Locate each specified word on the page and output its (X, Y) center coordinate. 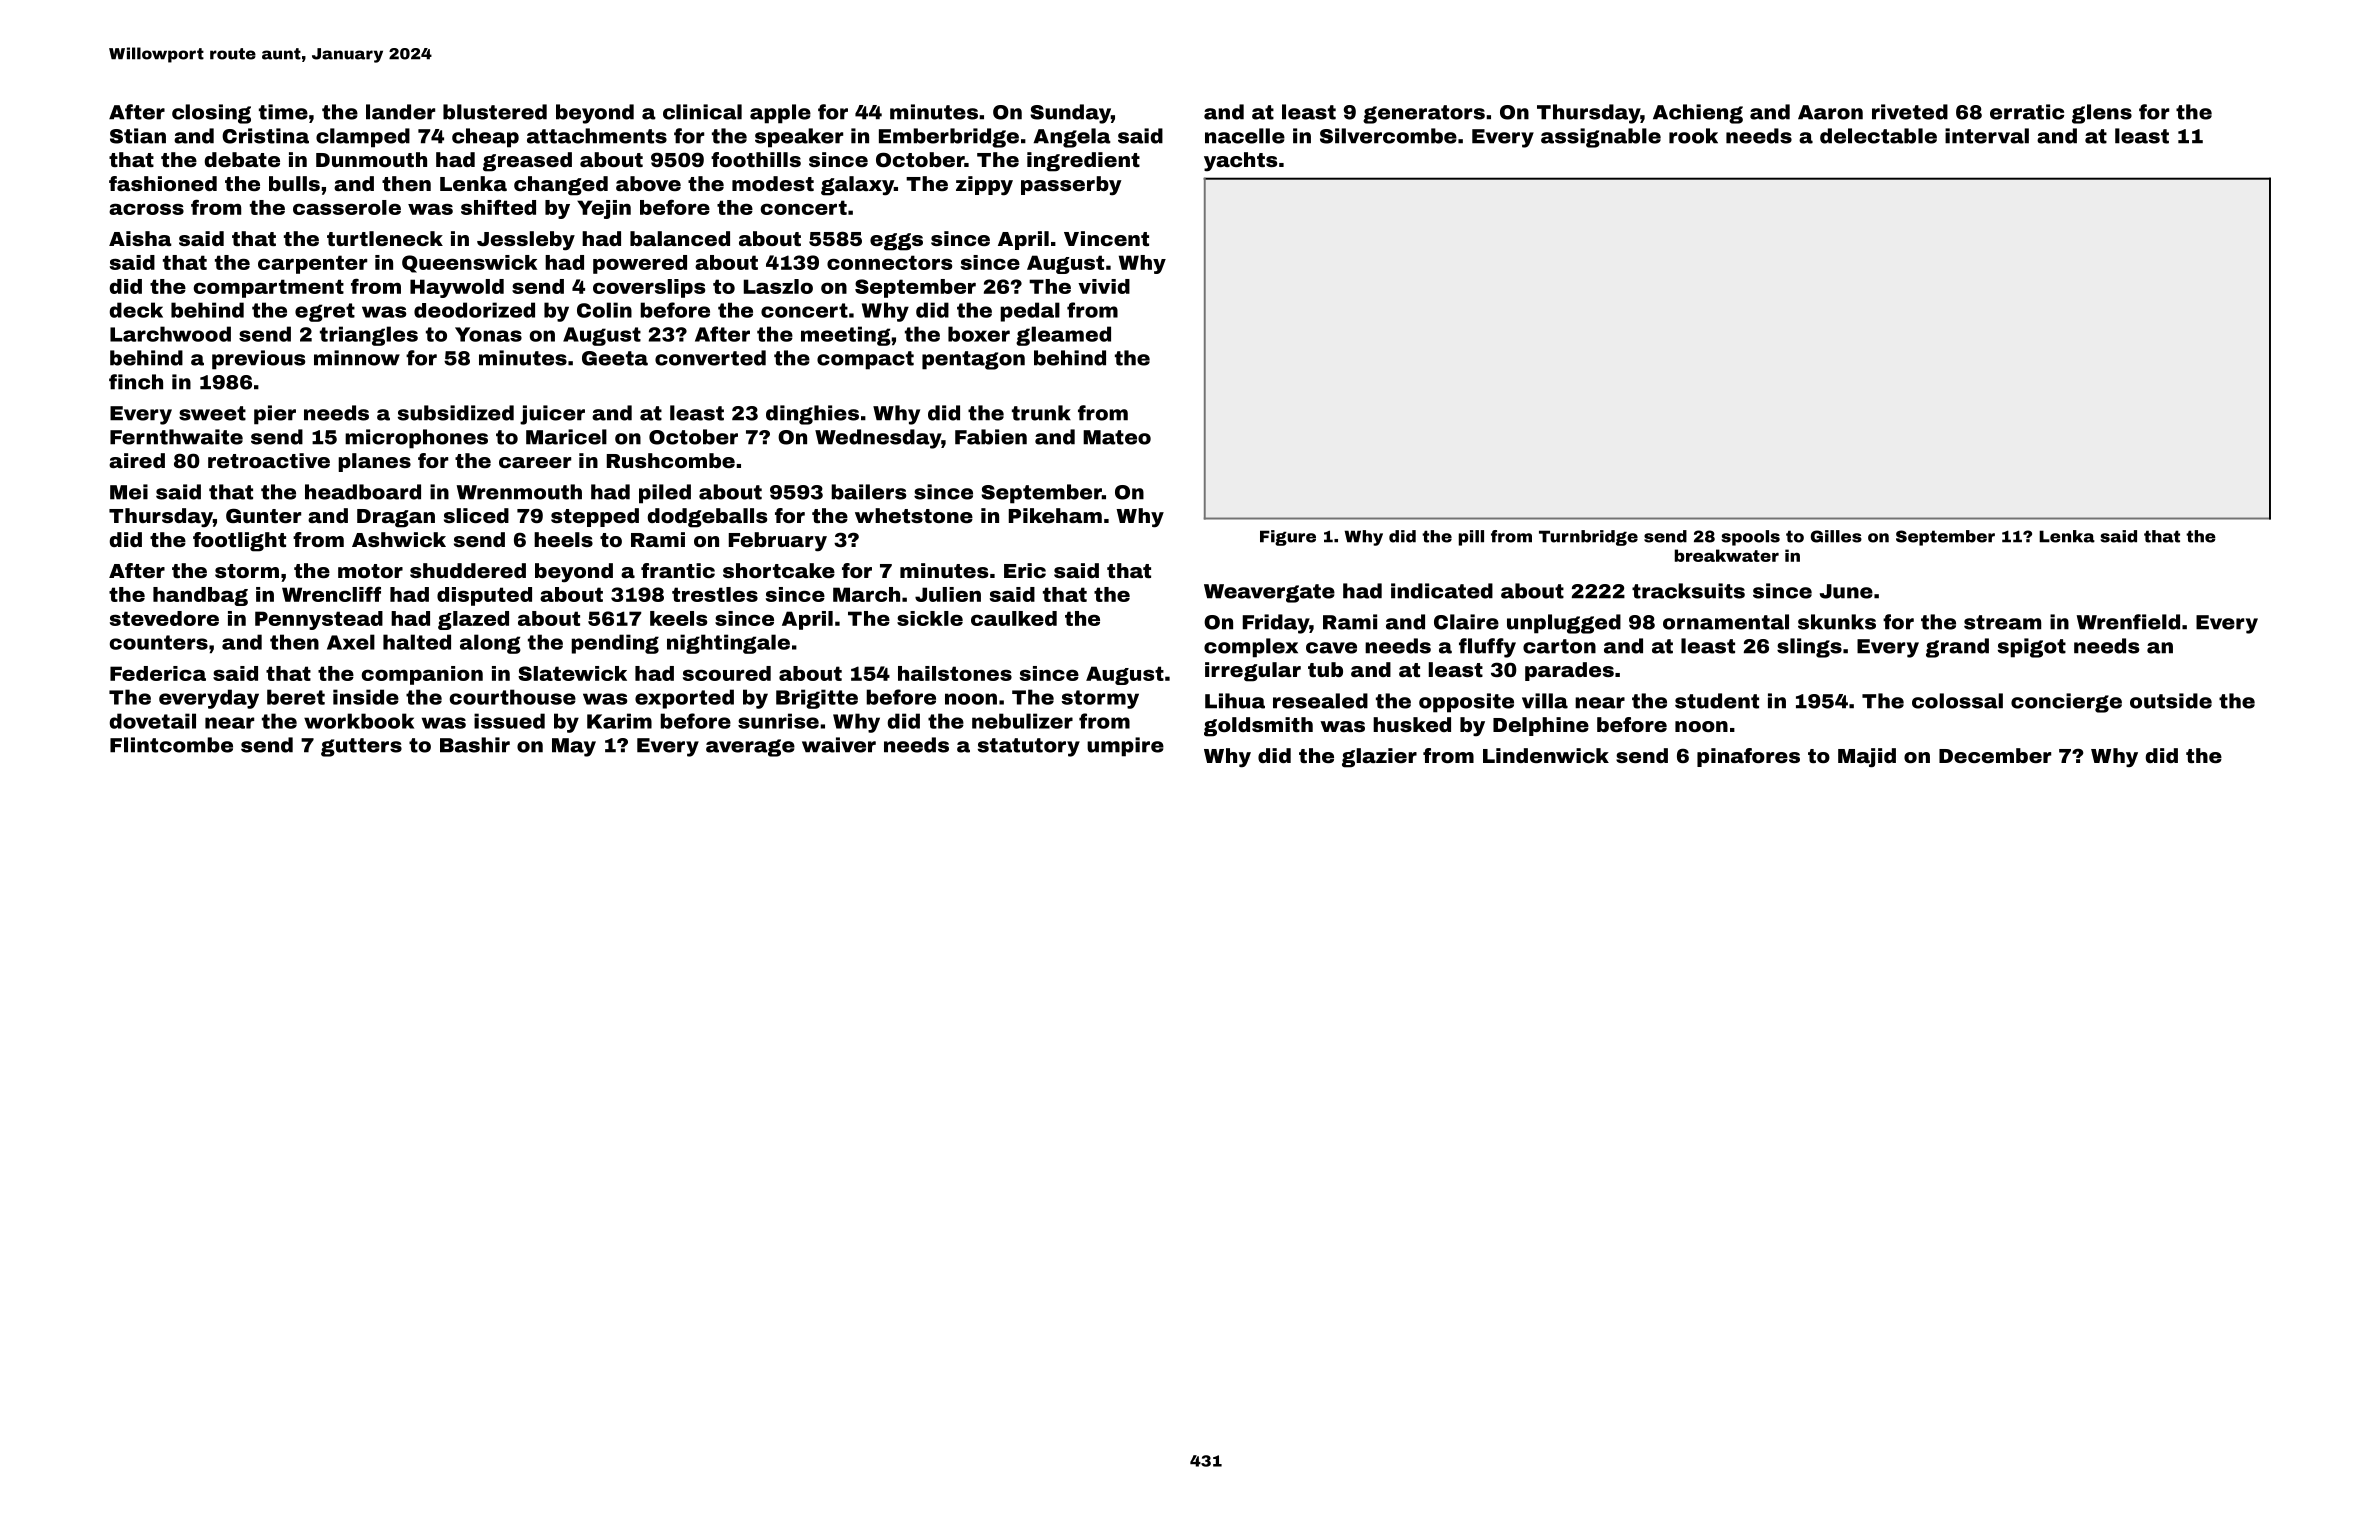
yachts (1240, 162)
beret (296, 697)
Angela (1072, 138)
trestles (715, 594)
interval (1987, 136)
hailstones (955, 673)
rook (1693, 136)
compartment (269, 288)
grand (1957, 648)
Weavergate (1269, 593)
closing (211, 114)
